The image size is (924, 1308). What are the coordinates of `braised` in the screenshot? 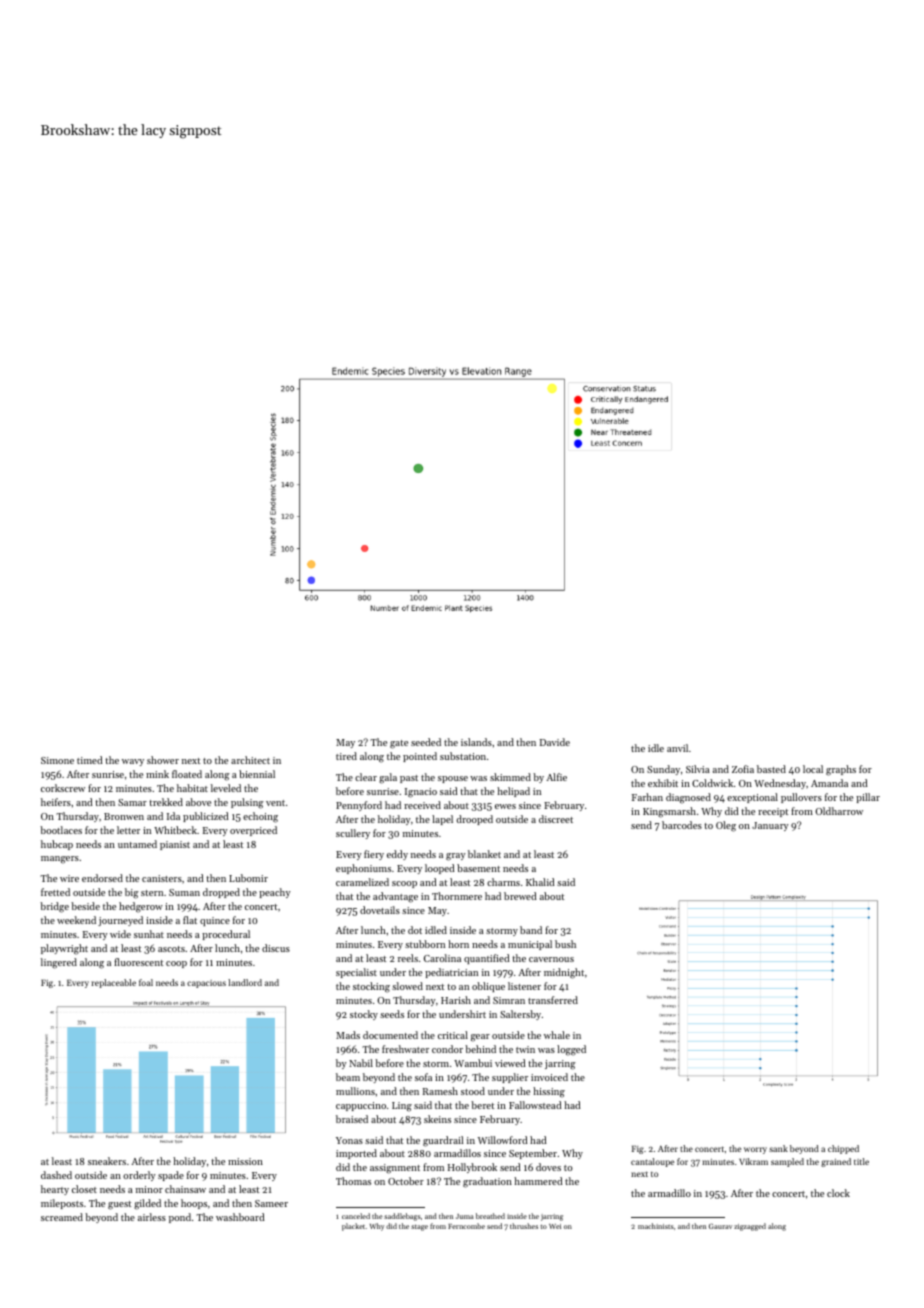 It's located at (352, 1119).
